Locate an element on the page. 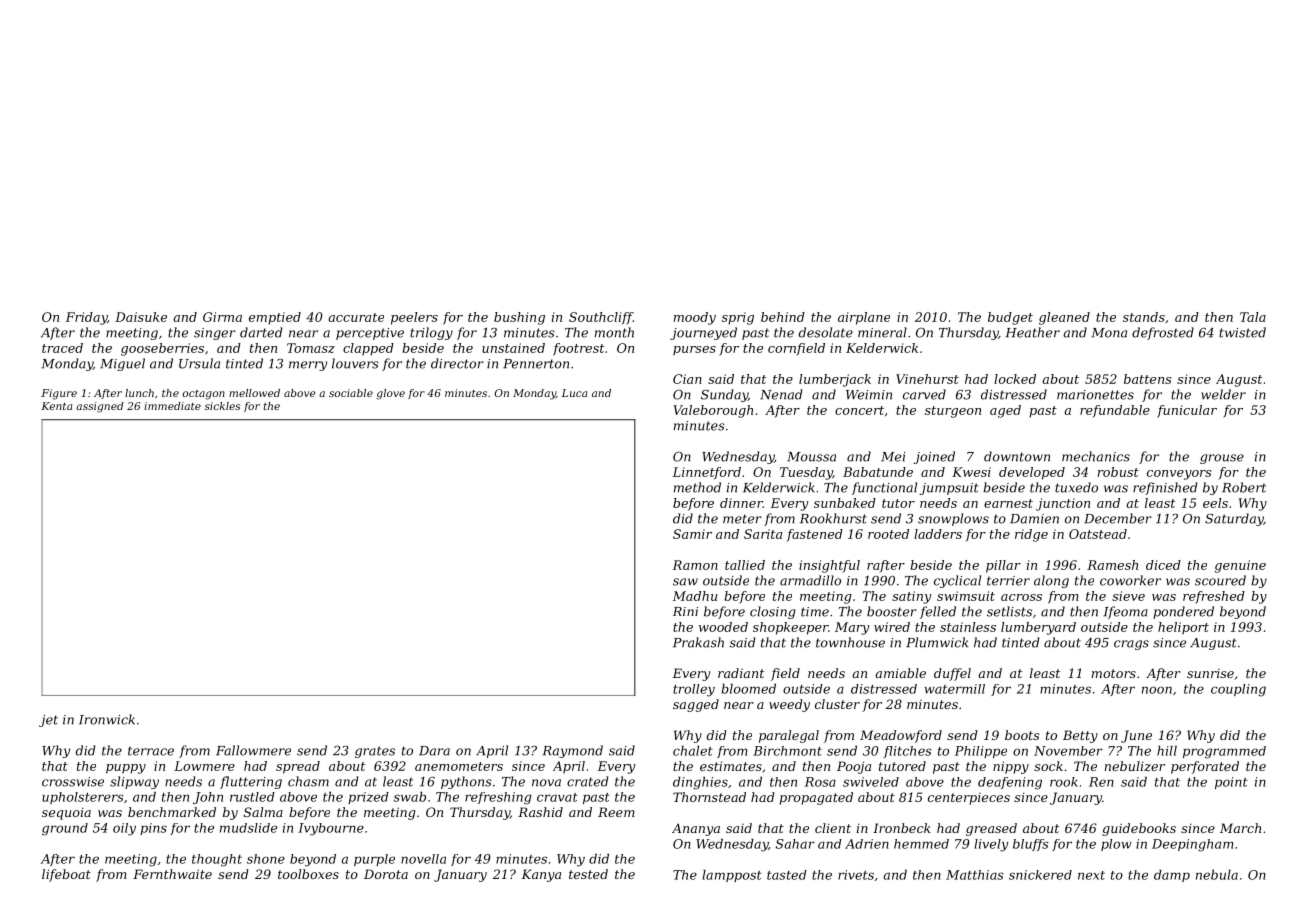 This image has width=1308, height=924. Daisuke is located at coordinates (141, 317).
